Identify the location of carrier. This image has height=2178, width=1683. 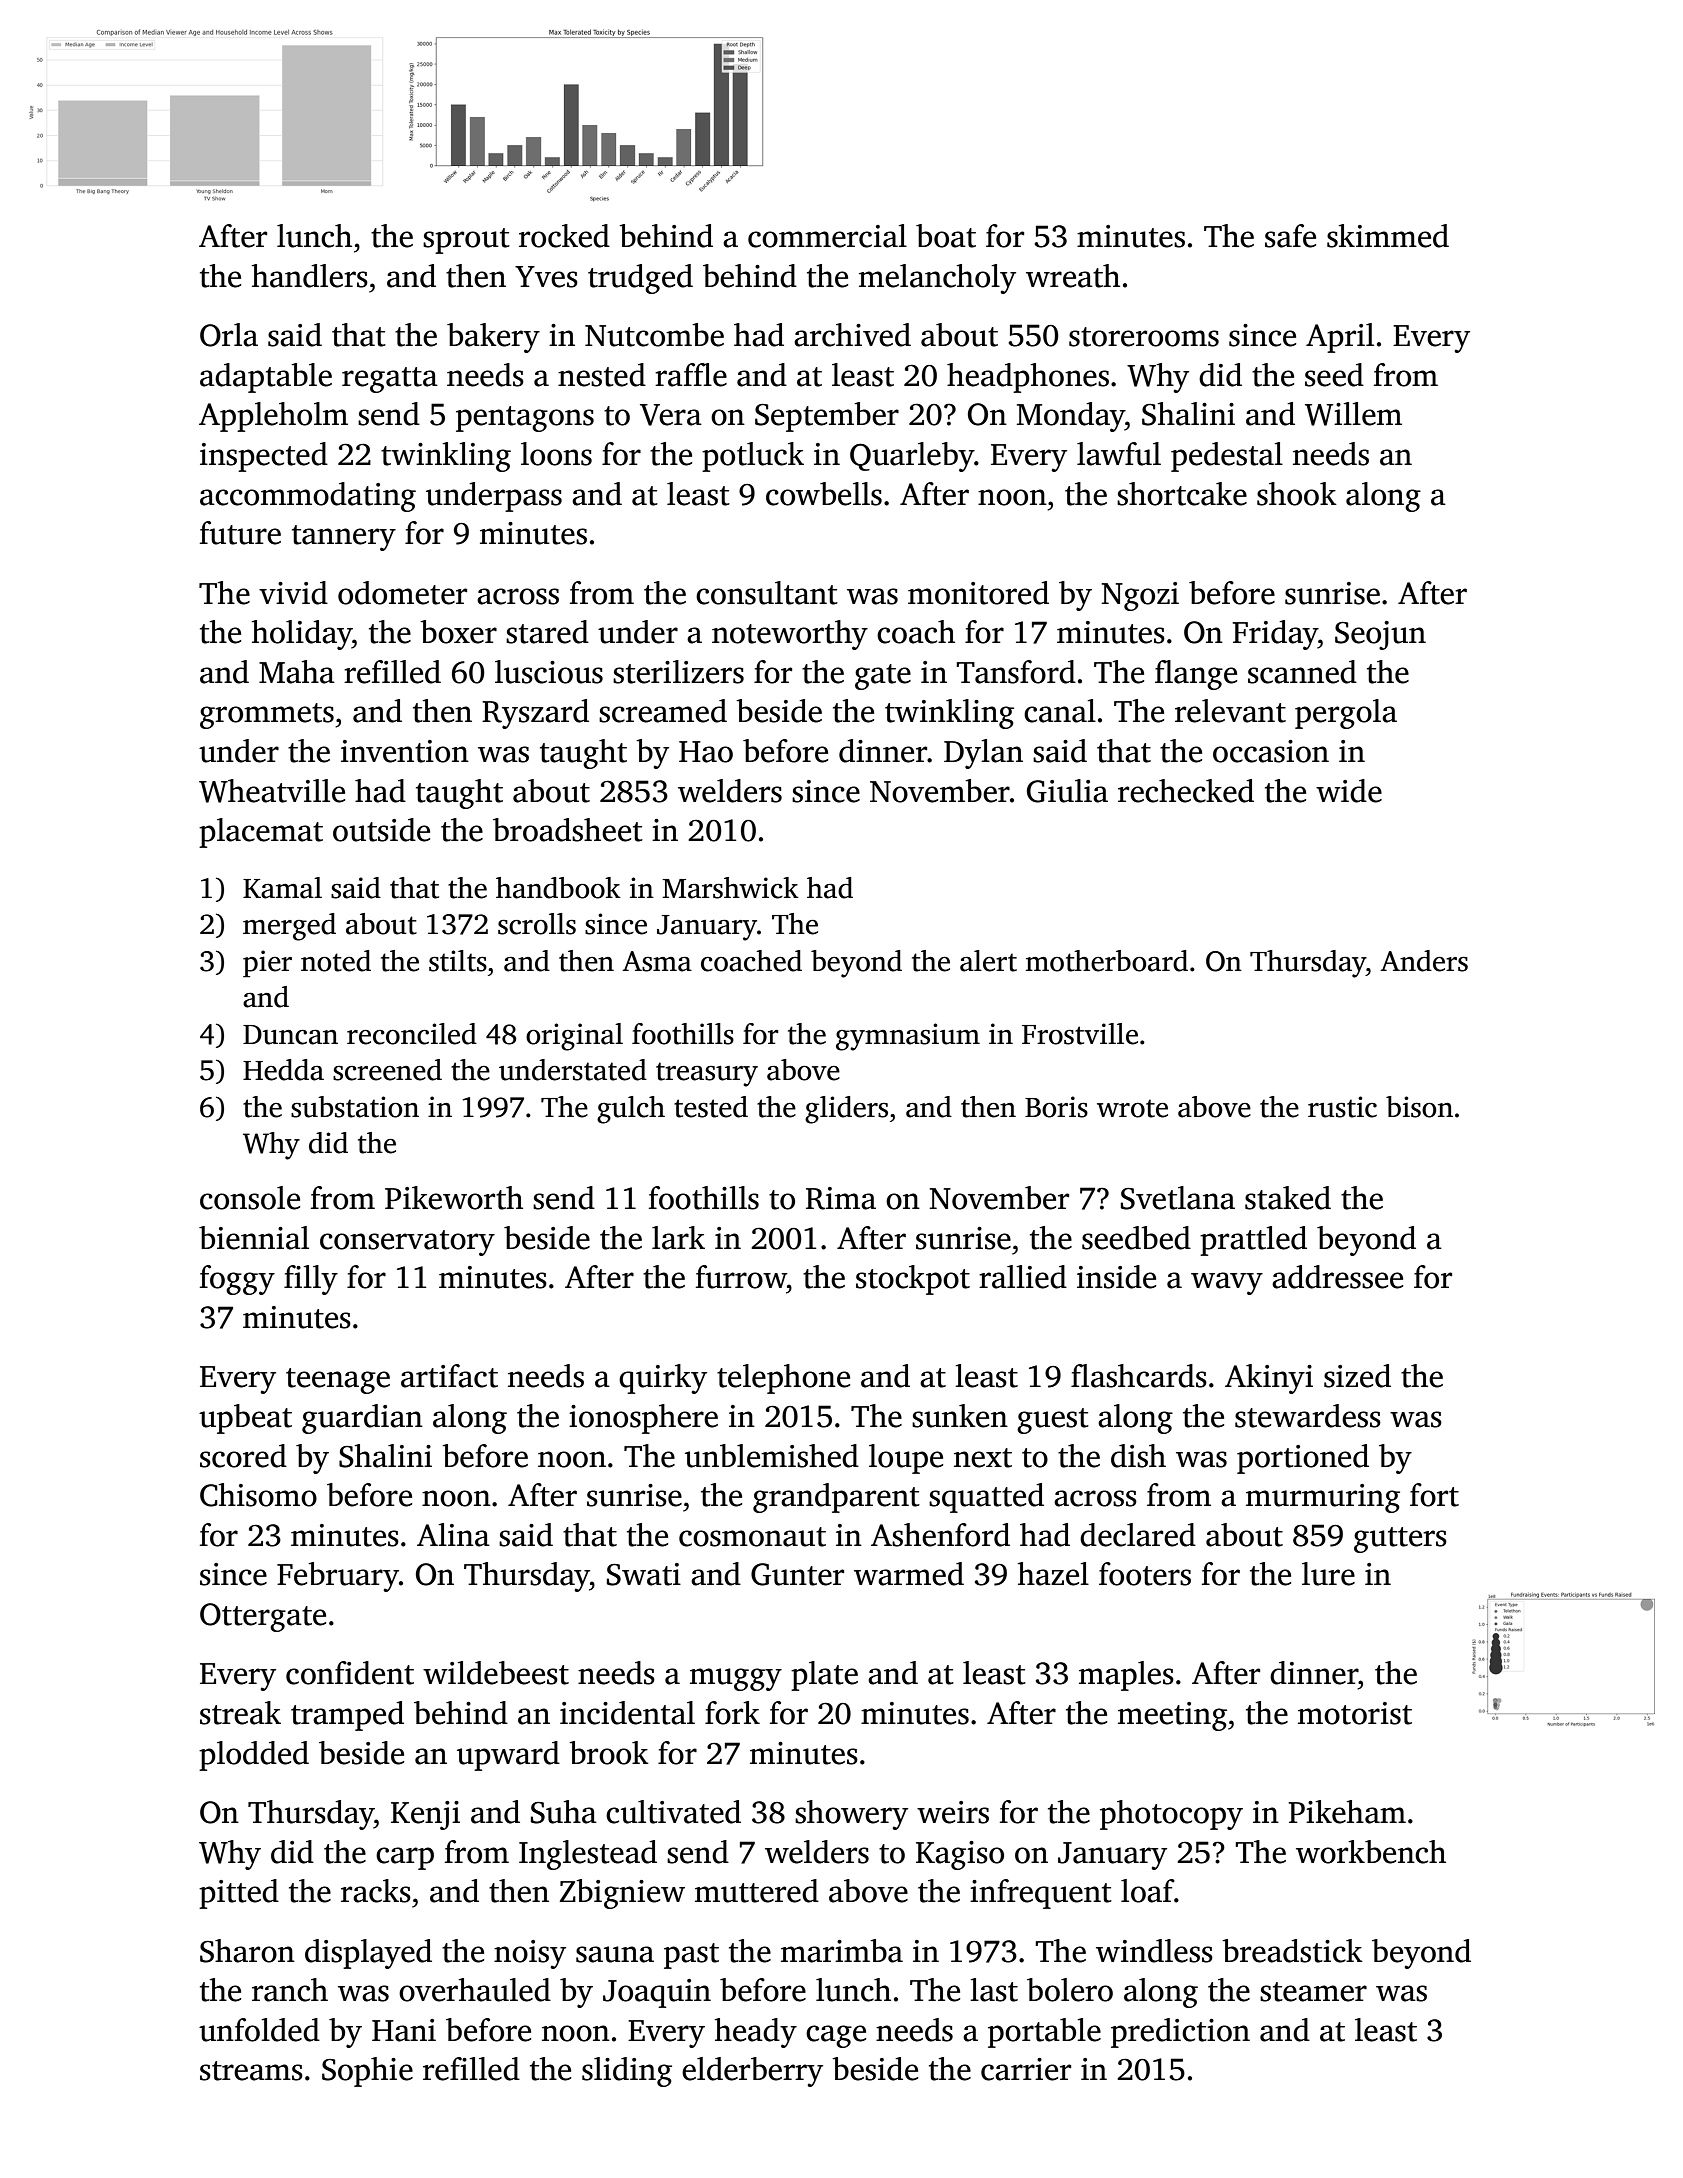
(1026, 2069).
